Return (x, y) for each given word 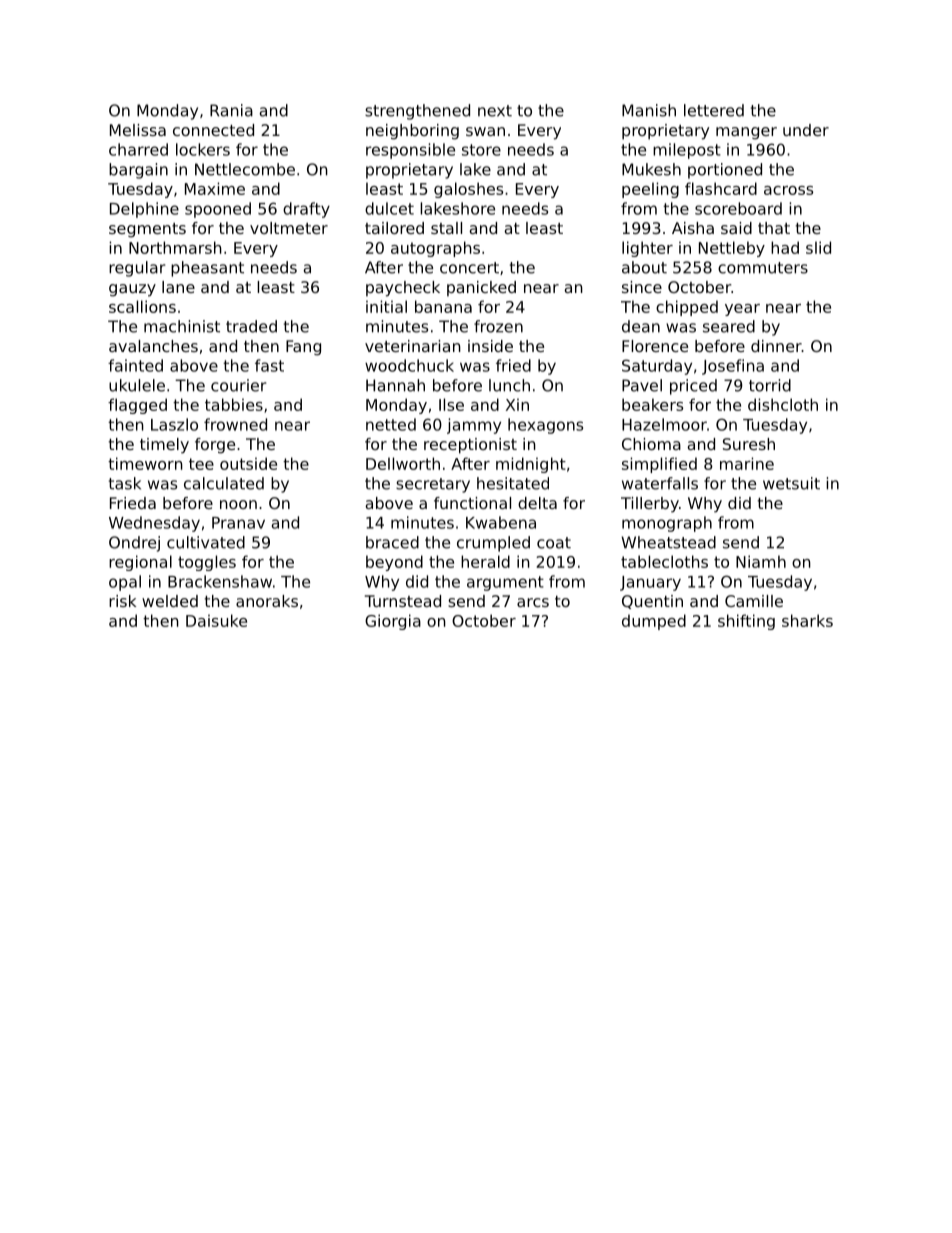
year (742, 310)
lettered (714, 110)
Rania (231, 110)
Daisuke (216, 620)
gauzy (132, 290)
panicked (481, 288)
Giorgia (393, 622)
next (495, 111)
